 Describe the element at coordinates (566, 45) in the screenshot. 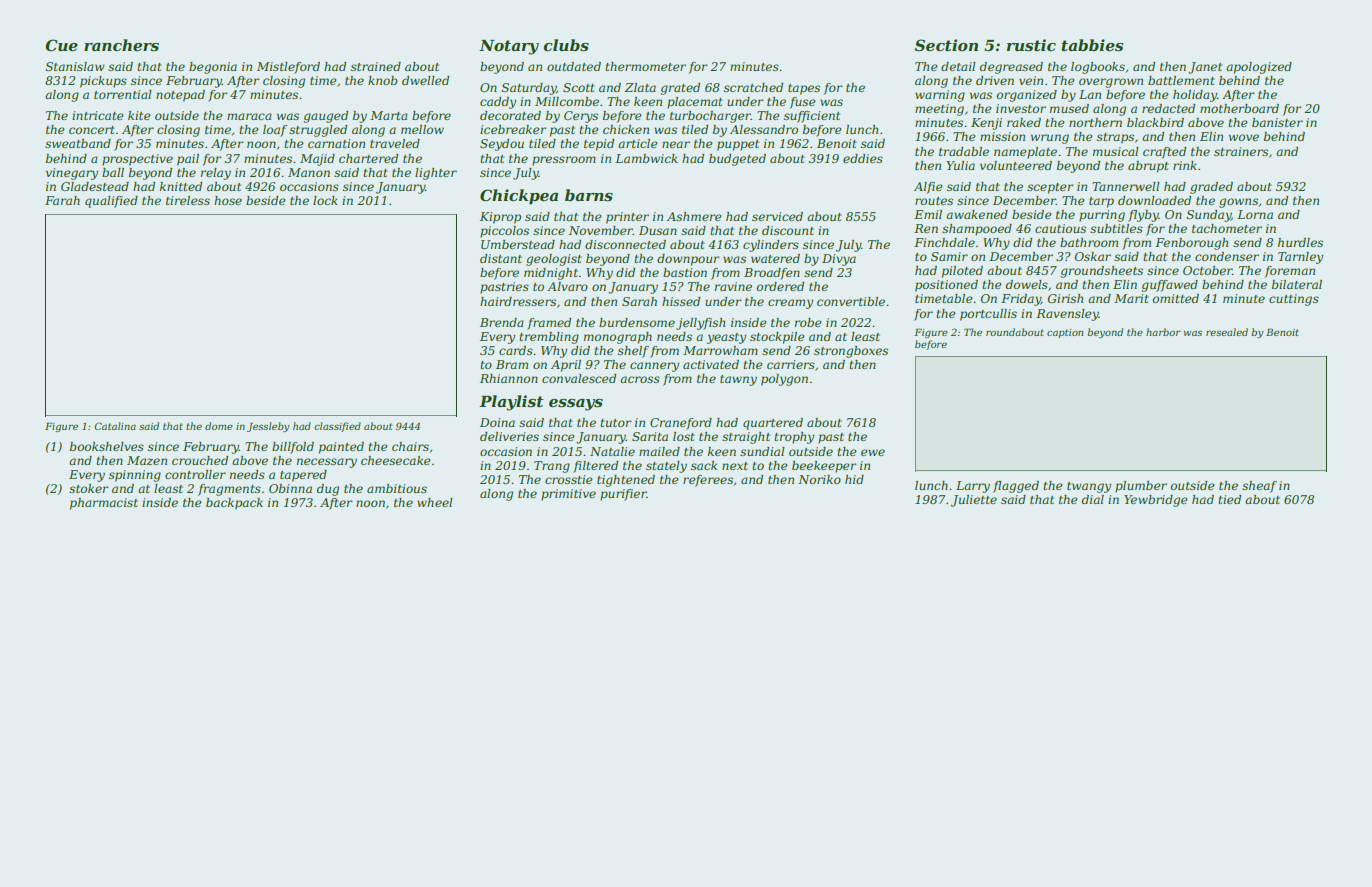

I see `clubs` at that location.
